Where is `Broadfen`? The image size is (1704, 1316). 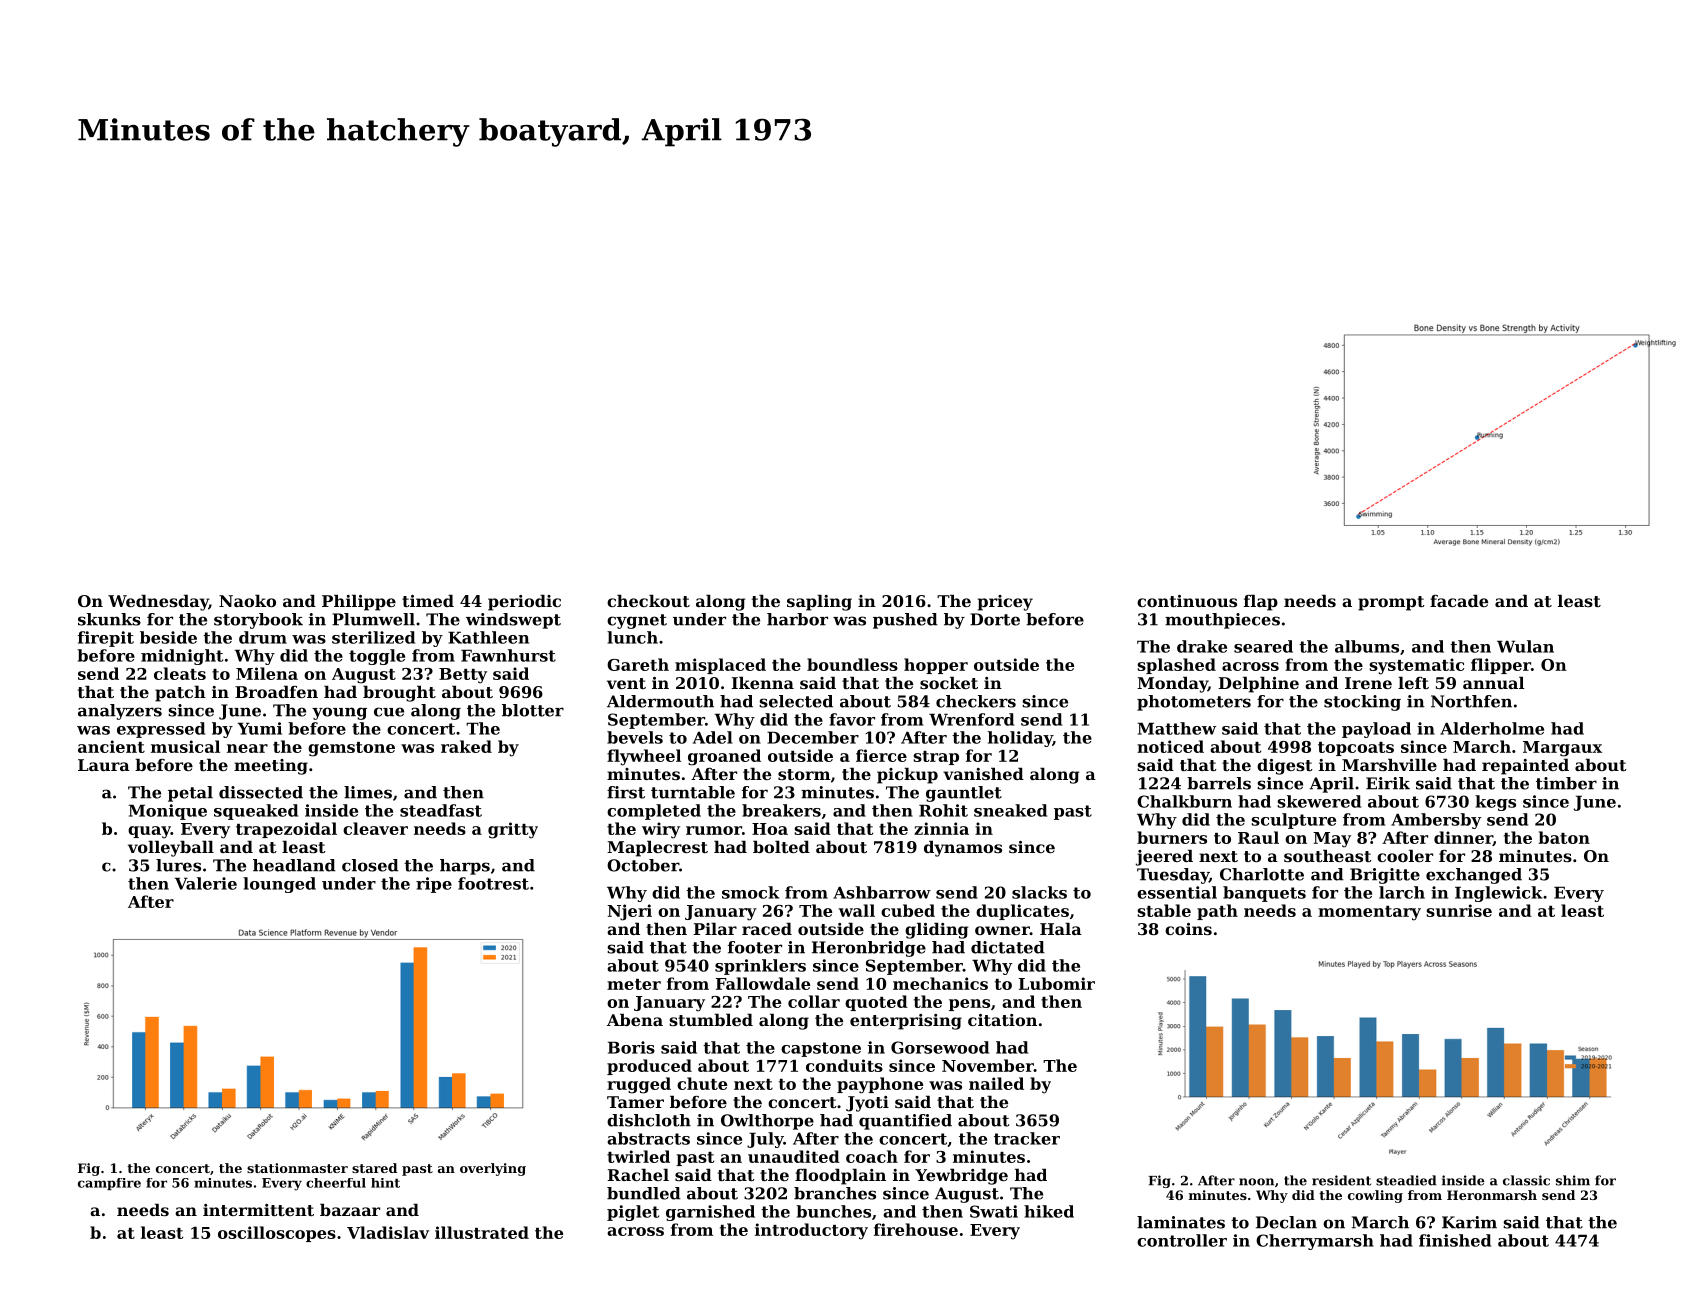
Broadfen is located at coordinates (276, 691).
